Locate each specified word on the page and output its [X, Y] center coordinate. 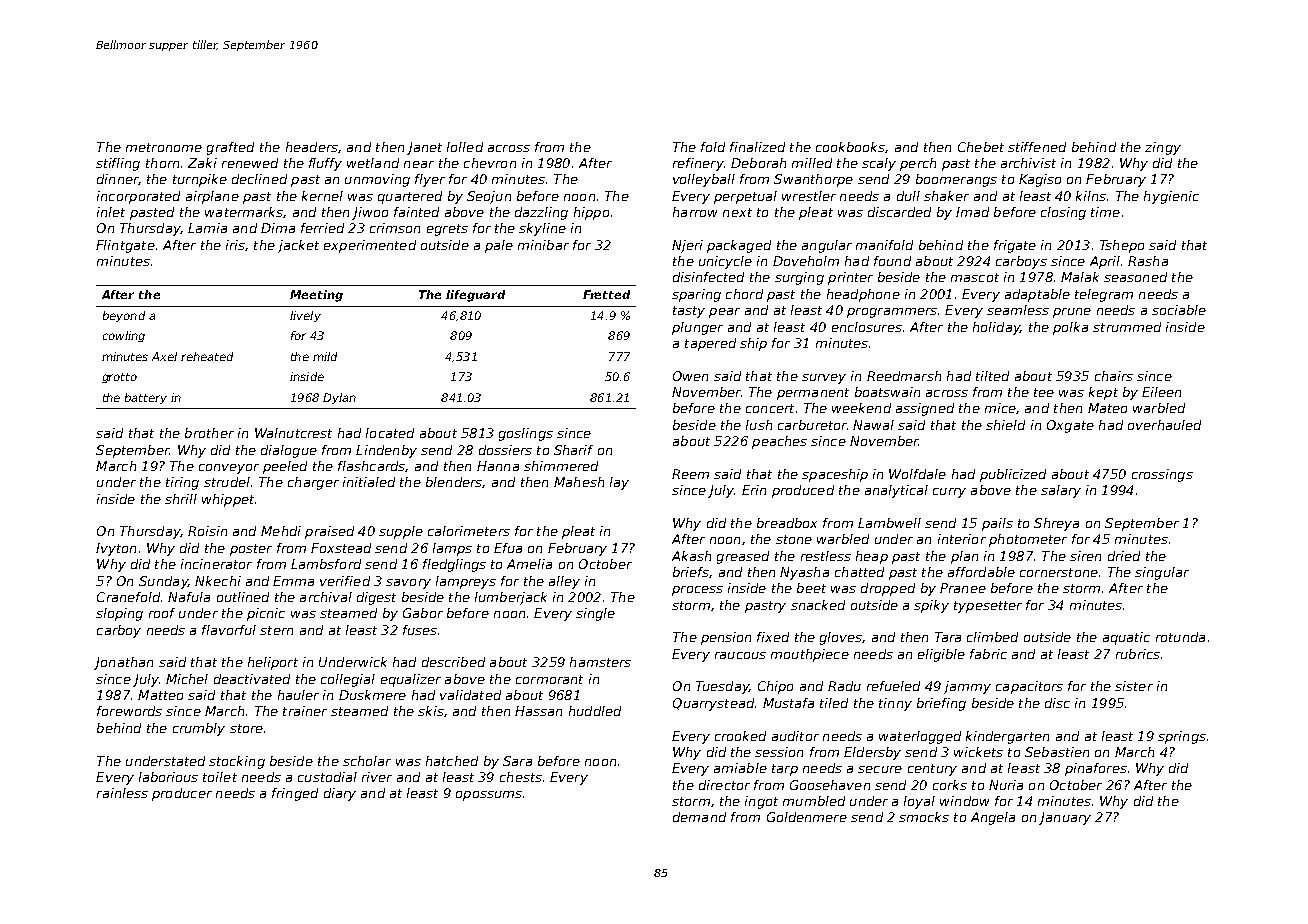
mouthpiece [810, 655]
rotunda [1180, 637]
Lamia [207, 228]
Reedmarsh [904, 376]
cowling [124, 336]
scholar [367, 761]
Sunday [163, 582]
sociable [1179, 310]
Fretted [606, 294]
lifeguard [475, 296]
